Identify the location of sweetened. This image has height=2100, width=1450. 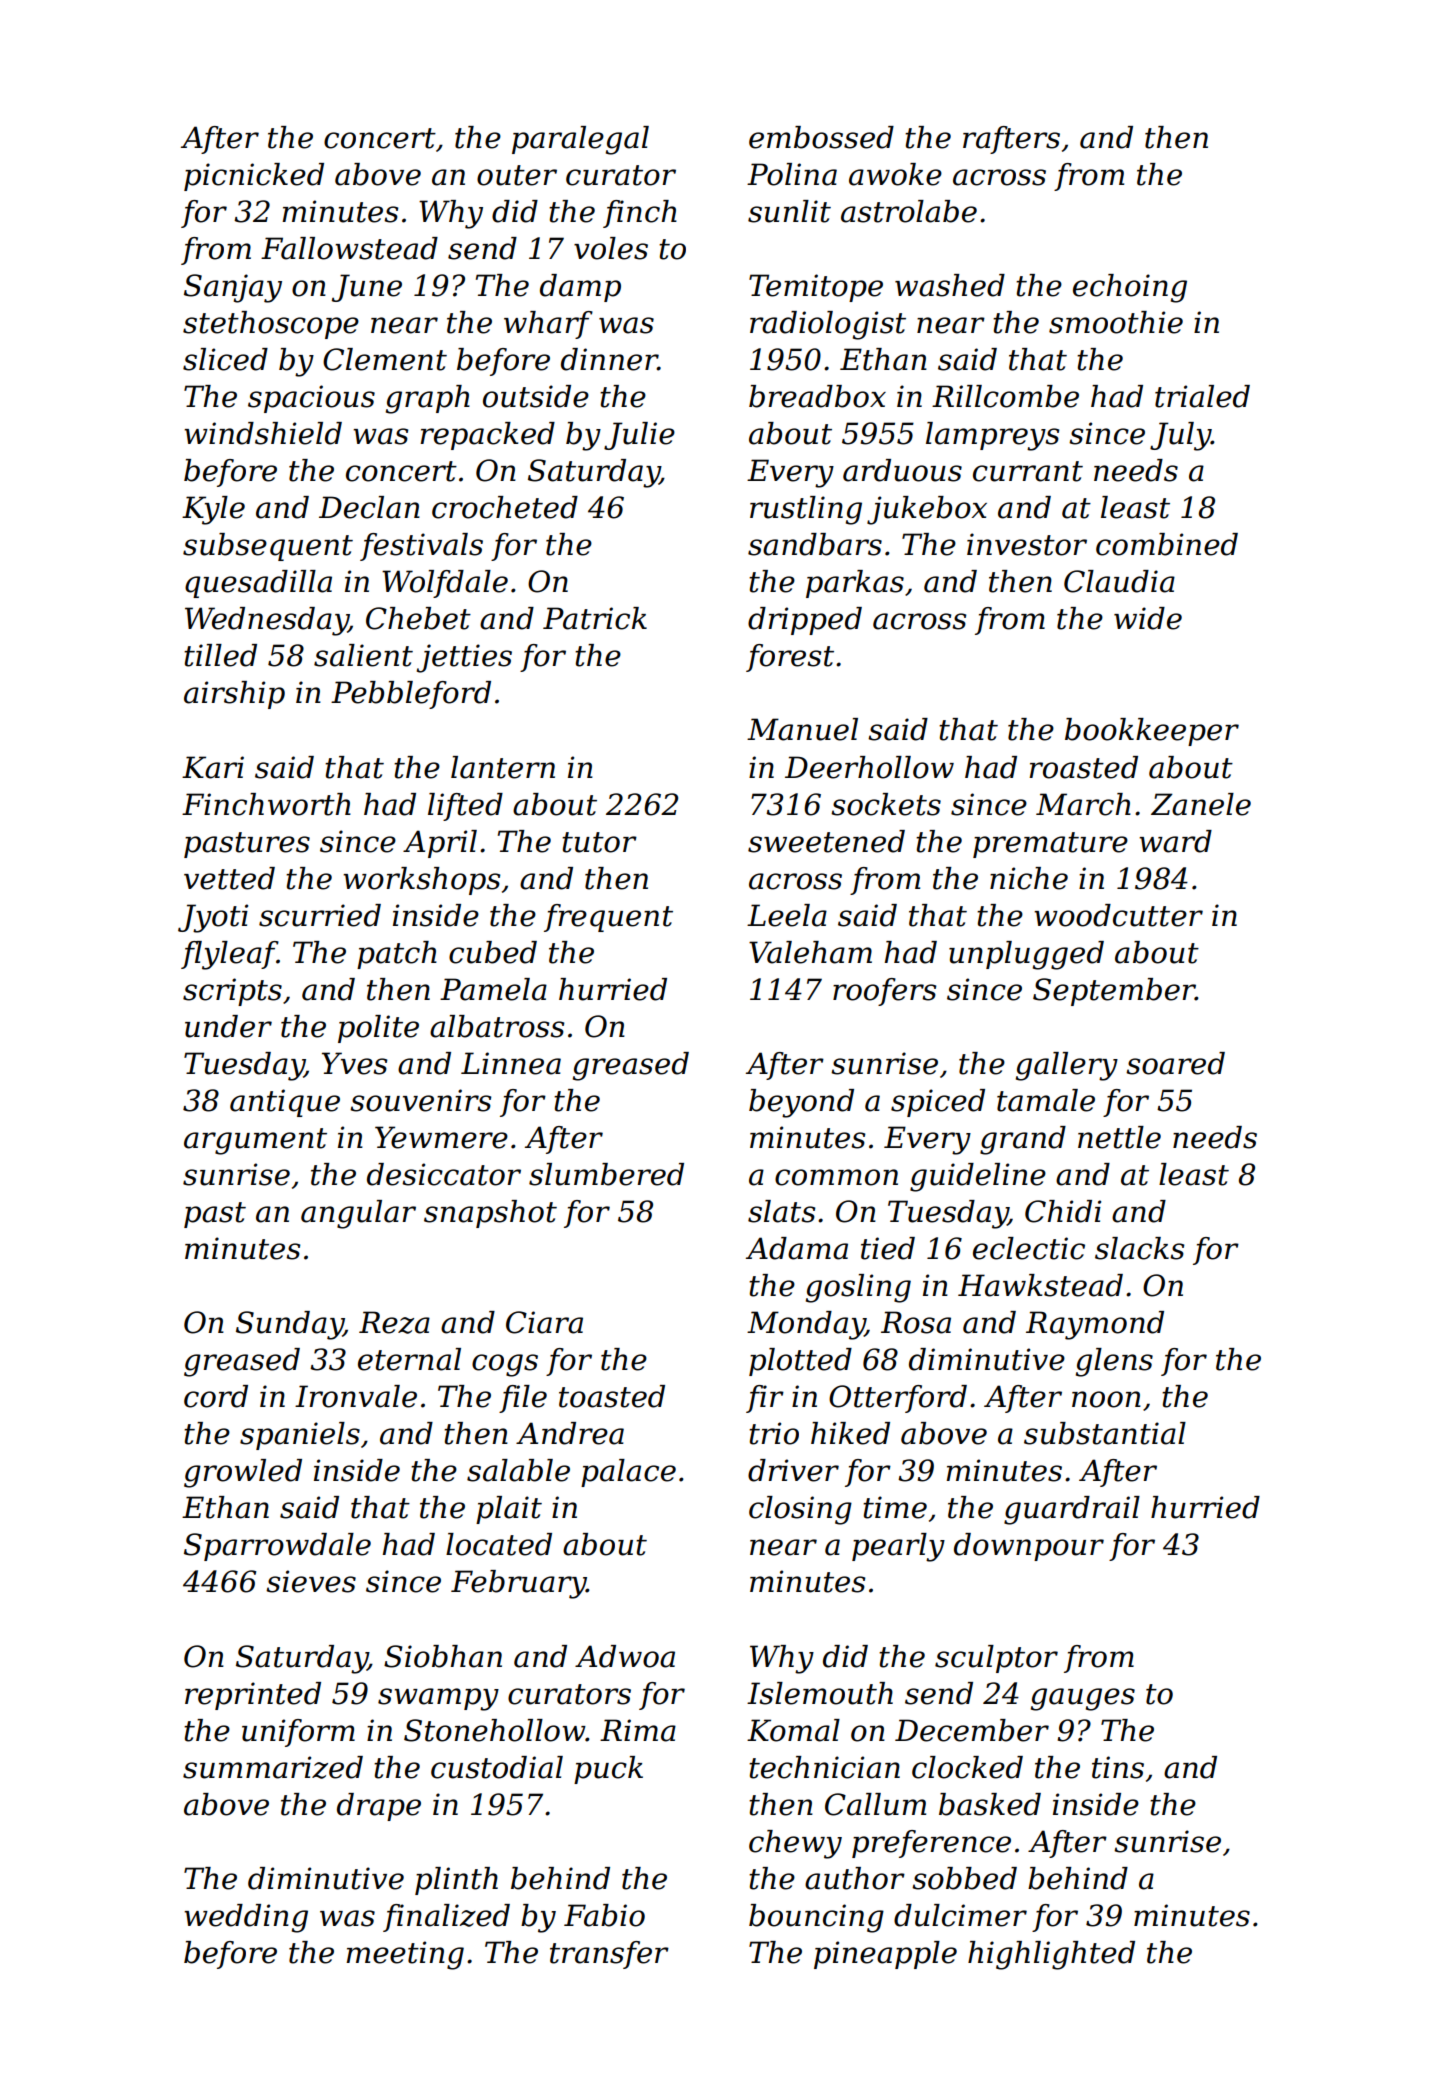
(826, 841).
